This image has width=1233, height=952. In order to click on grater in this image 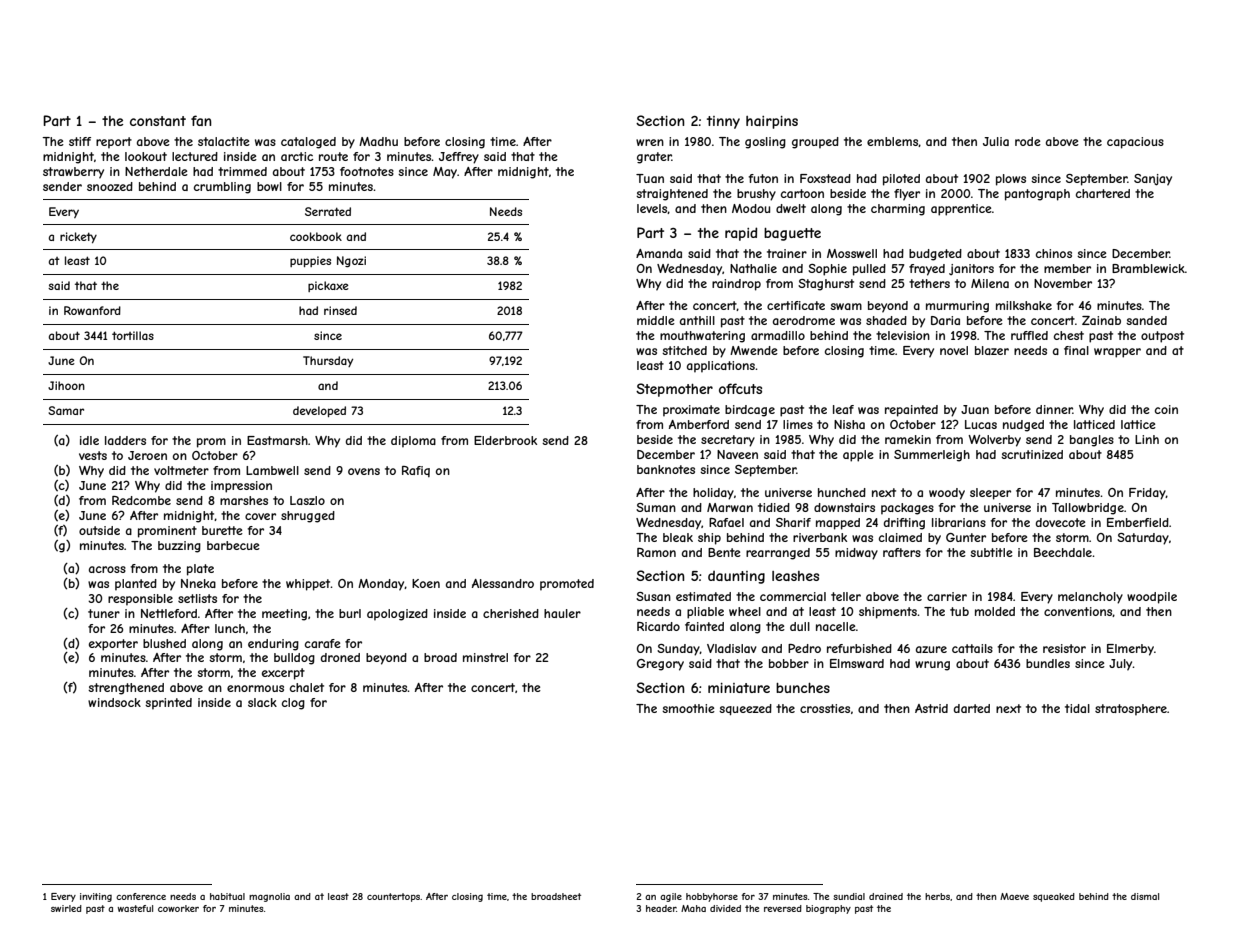, I will do `click(654, 158)`.
